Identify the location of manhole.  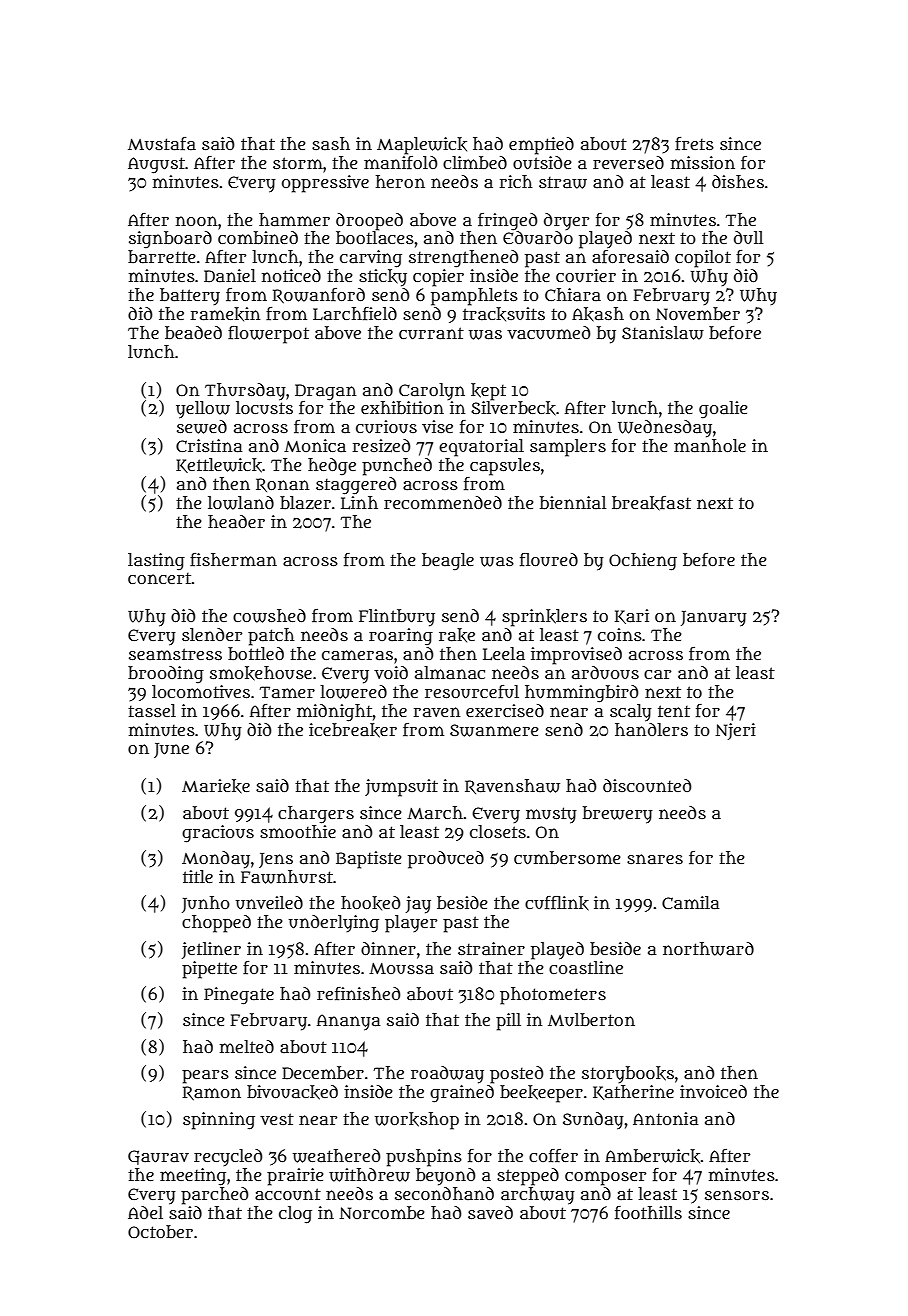
(710, 445).
